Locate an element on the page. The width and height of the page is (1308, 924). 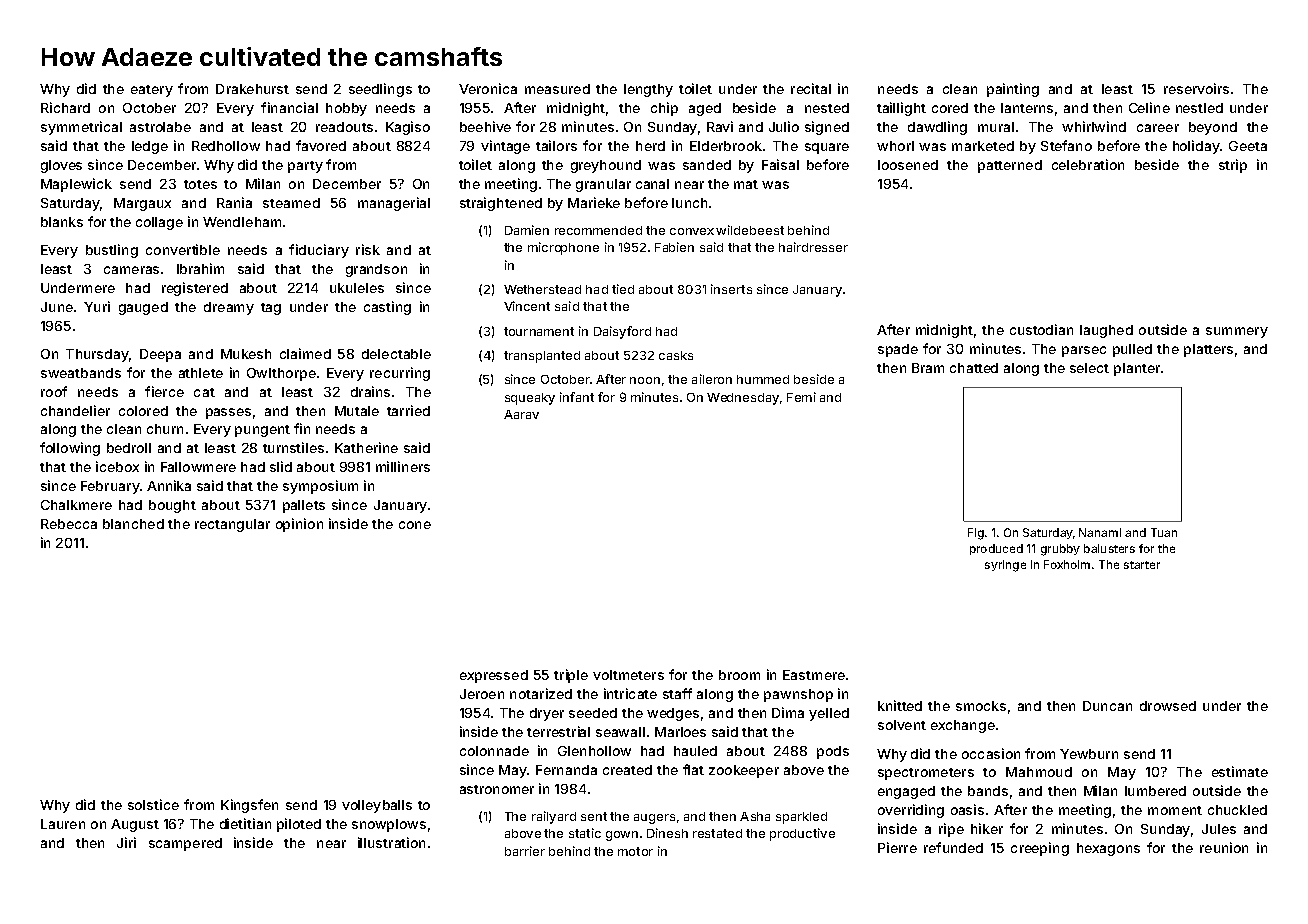
Jeroen is located at coordinates (482, 694).
